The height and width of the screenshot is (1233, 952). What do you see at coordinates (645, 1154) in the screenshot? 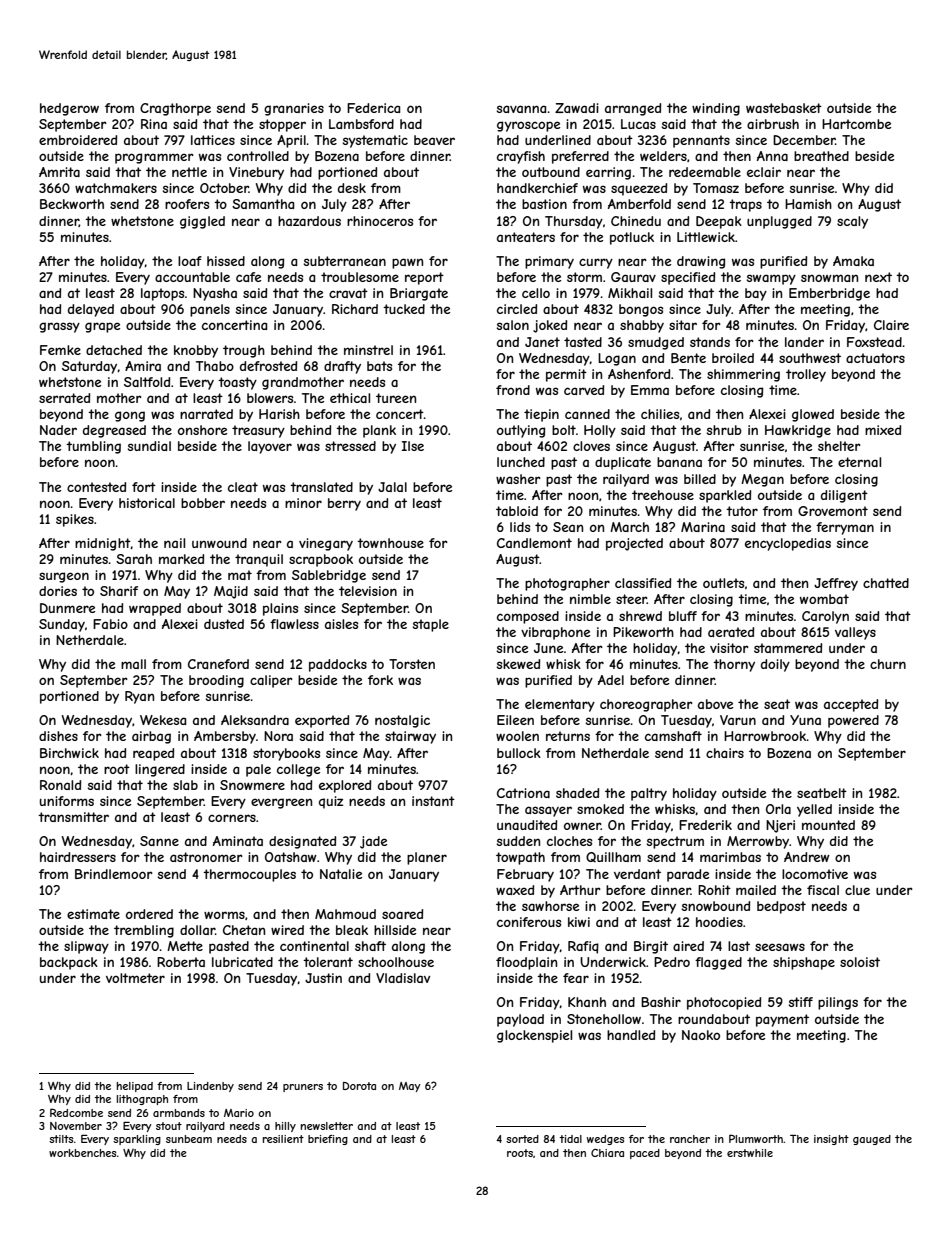
I see `paced` at bounding box center [645, 1154].
